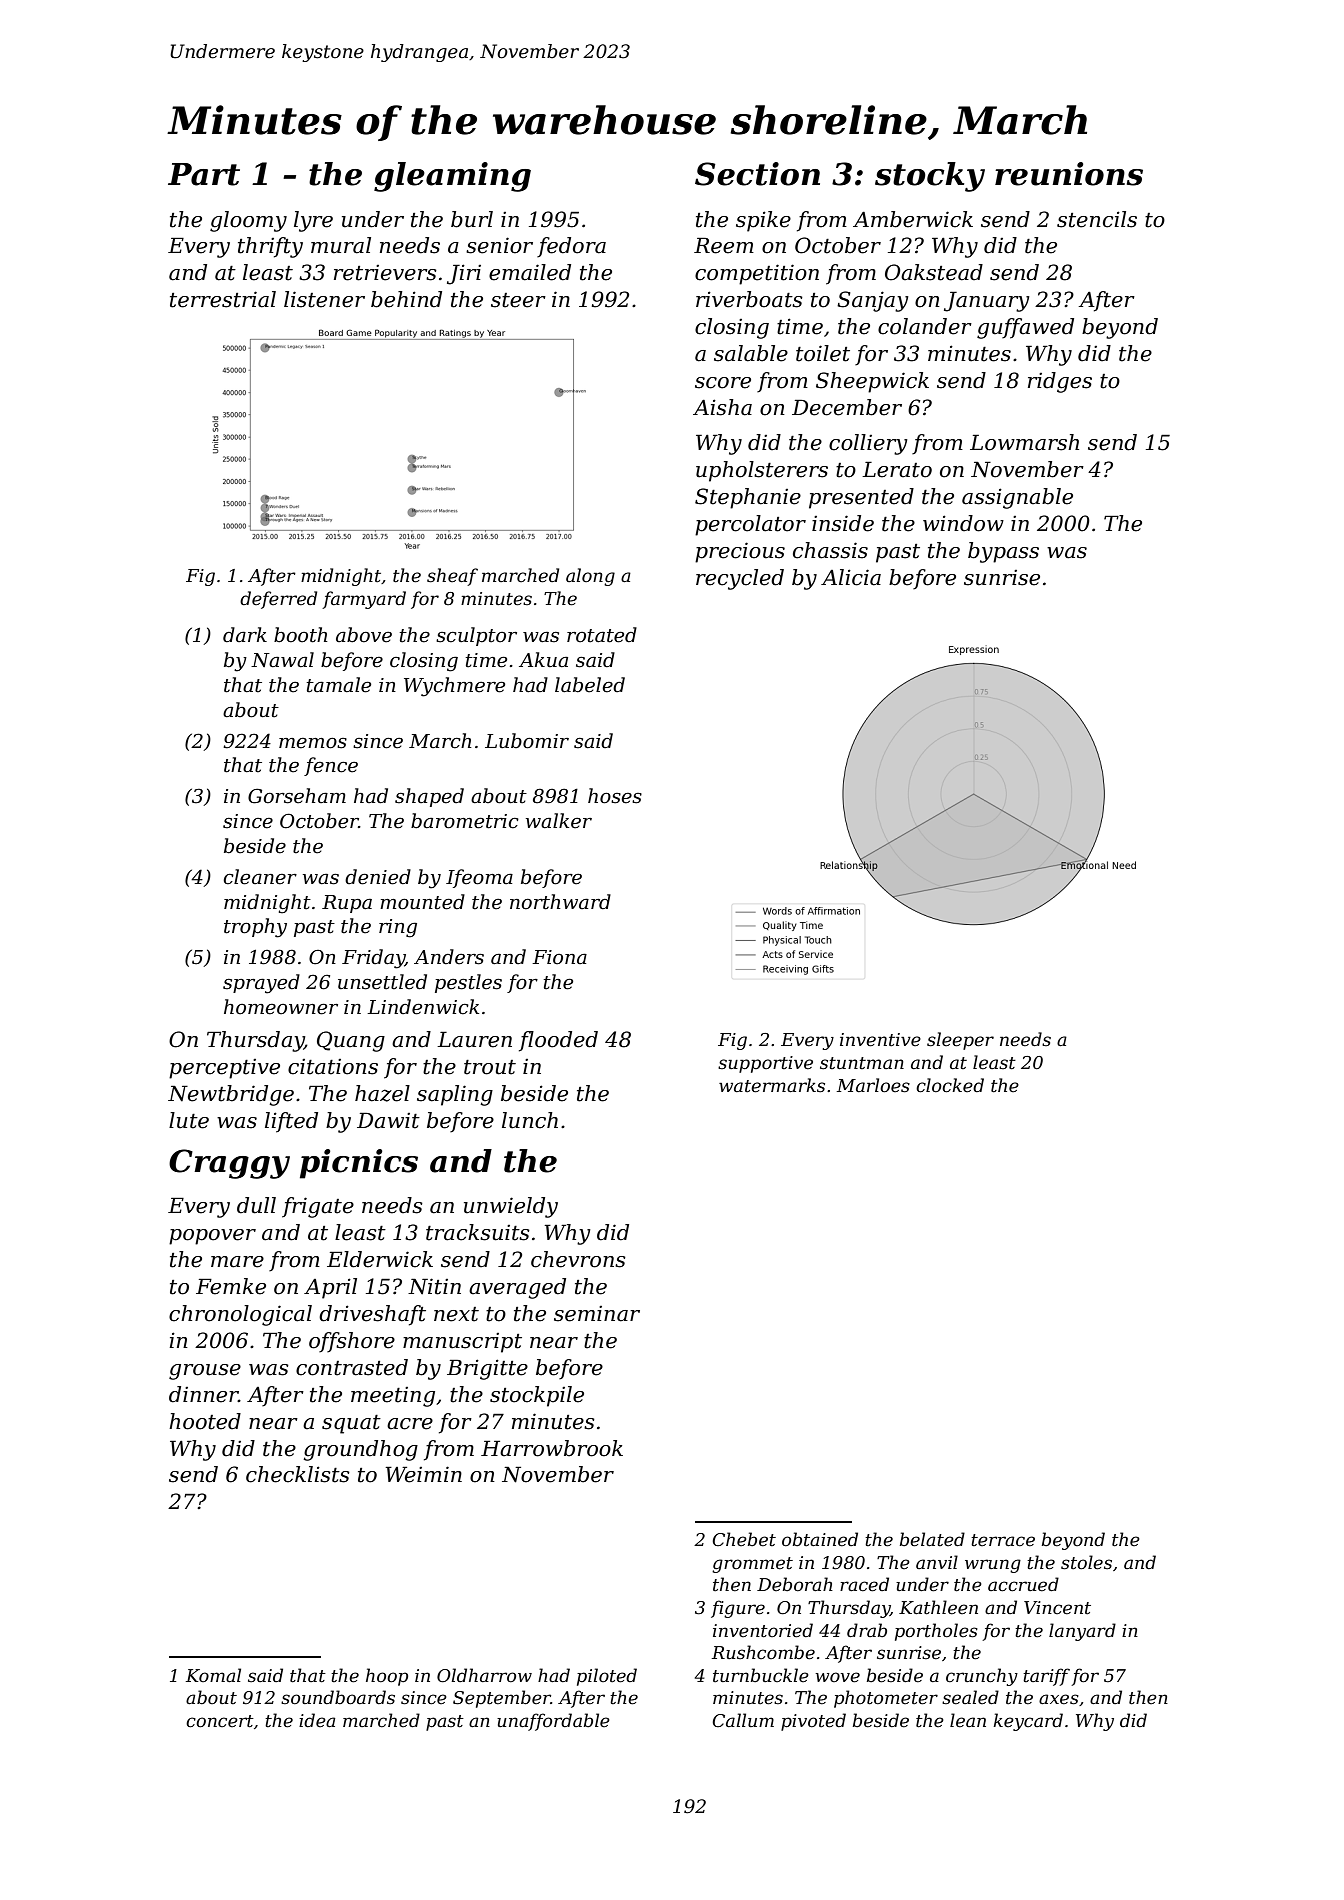 This screenshot has width=1344, height=1900. What do you see at coordinates (880, 1040) in the screenshot?
I see `inventive` at bounding box center [880, 1040].
